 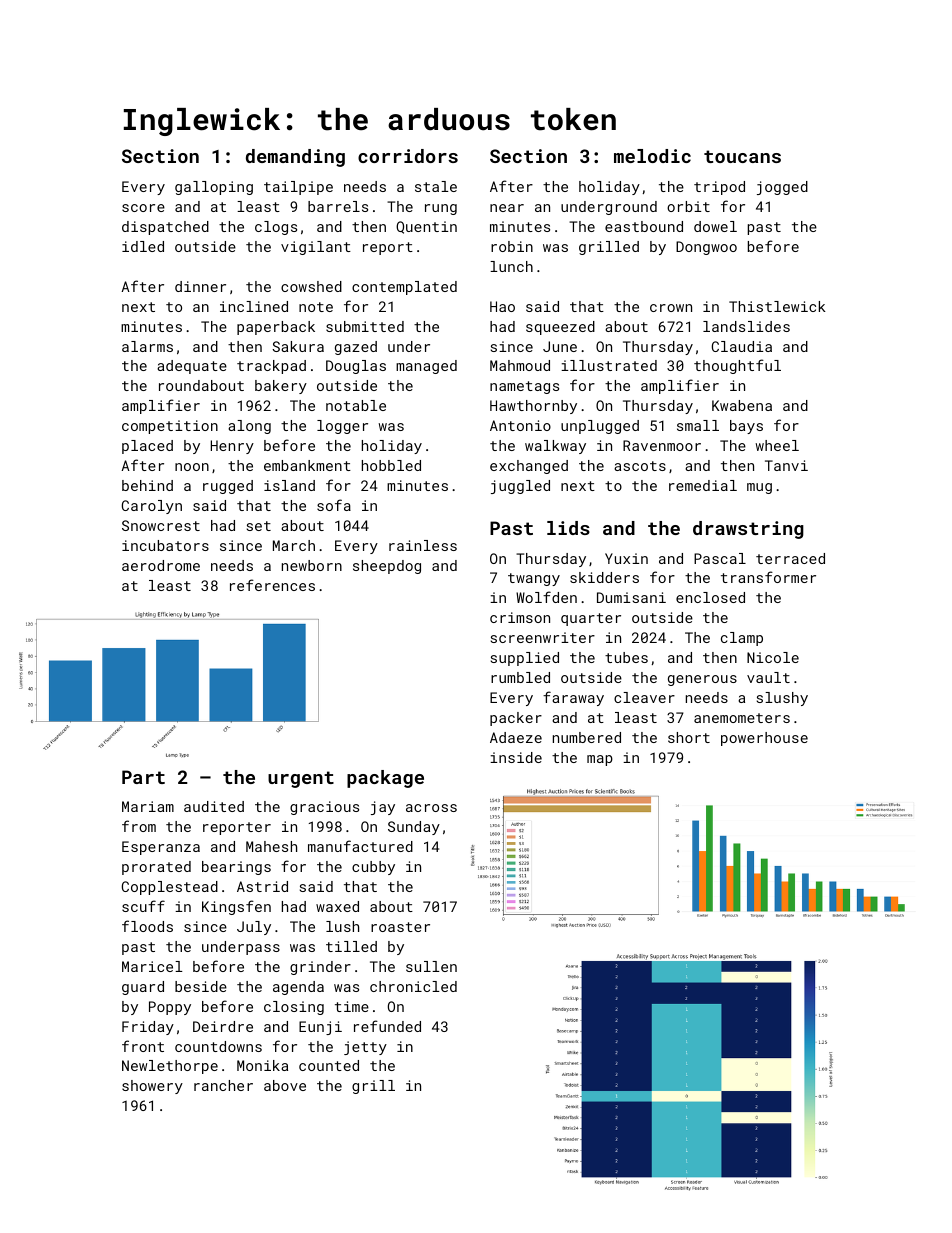 What do you see at coordinates (652, 156) in the page?
I see `melodic` at bounding box center [652, 156].
